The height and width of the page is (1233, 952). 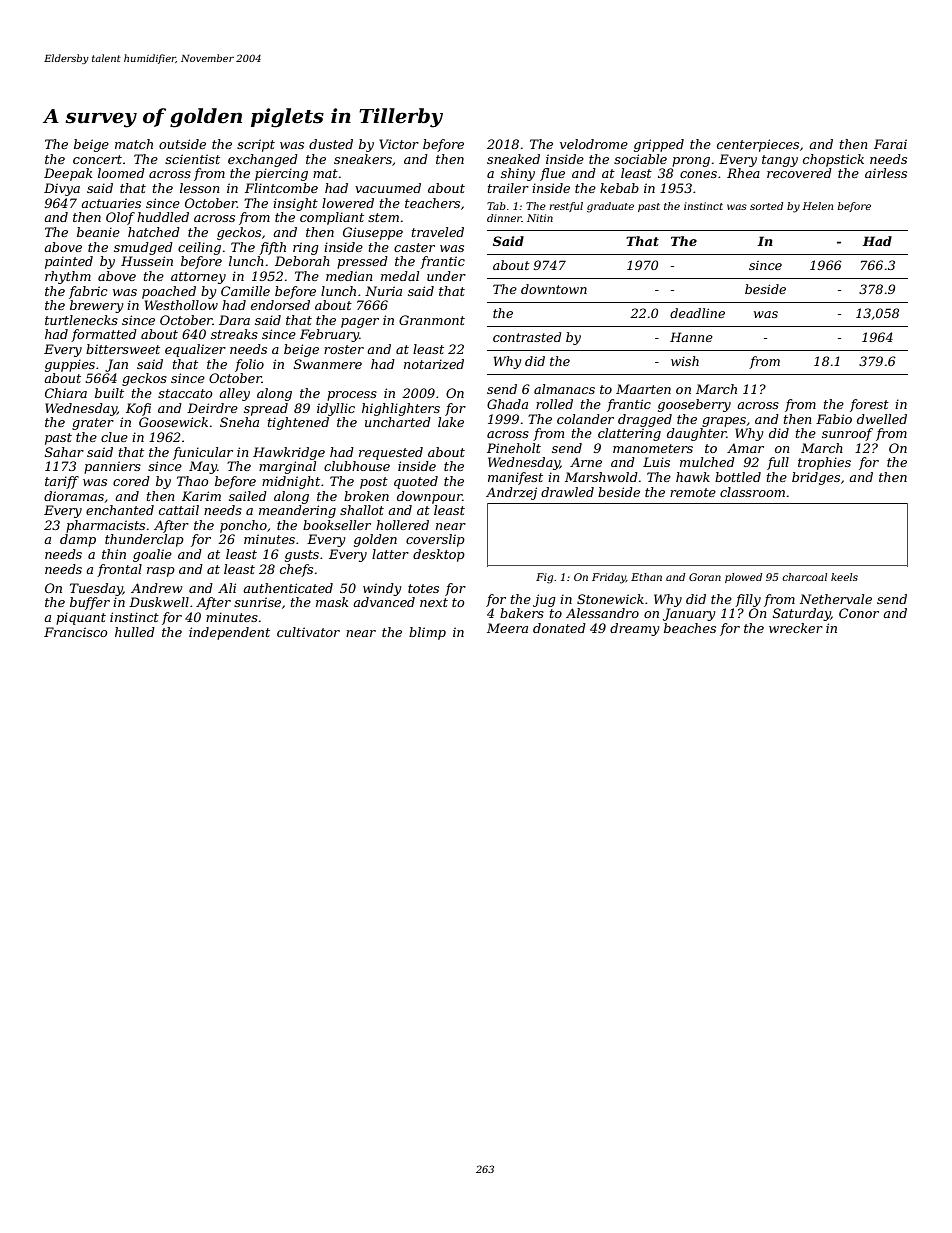 What do you see at coordinates (697, 313) in the page?
I see `deadline` at bounding box center [697, 313].
